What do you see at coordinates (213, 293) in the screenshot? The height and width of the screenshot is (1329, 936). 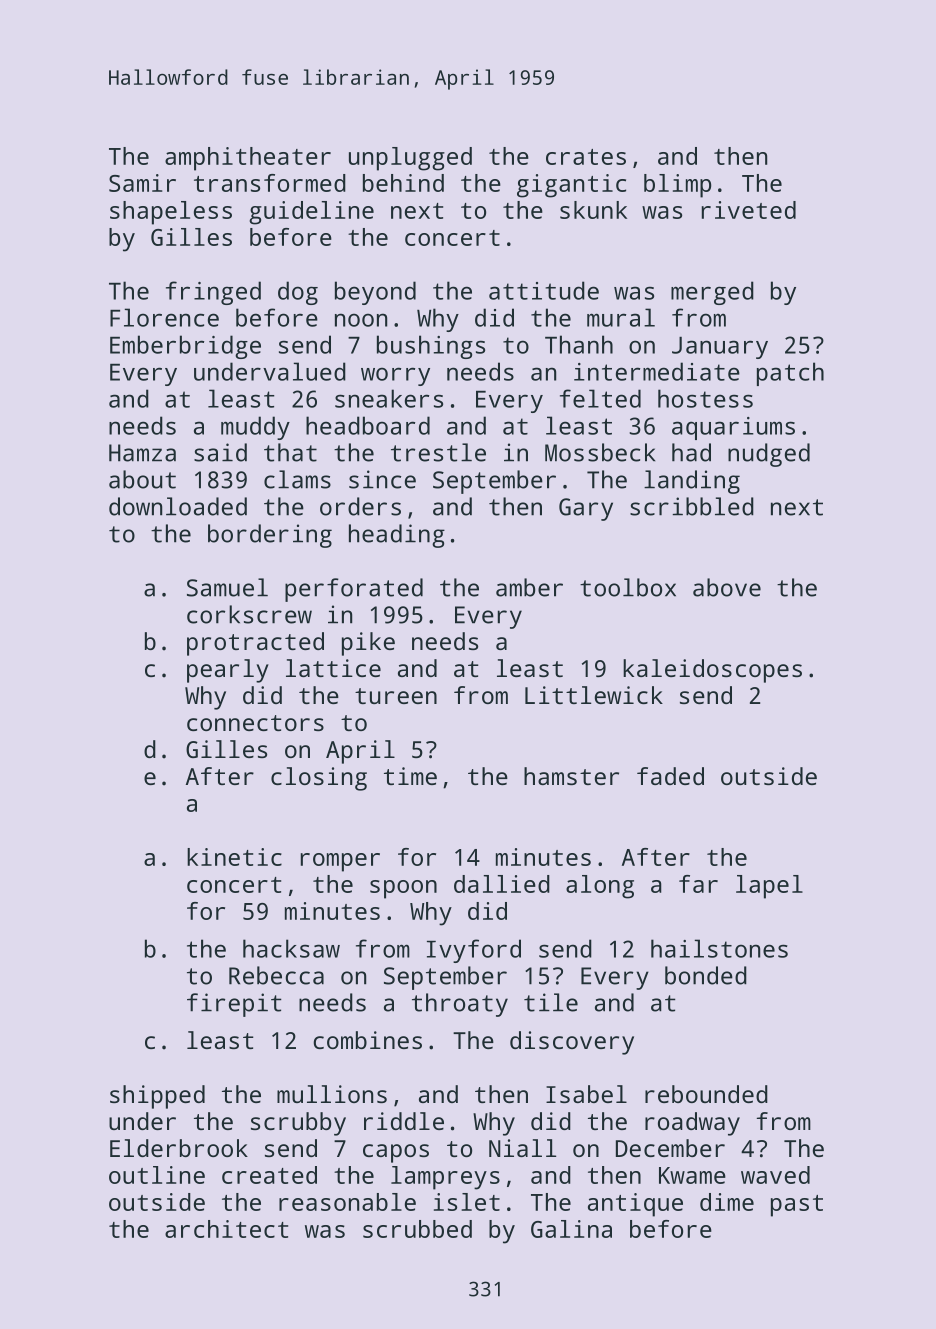 I see `fringed` at bounding box center [213, 293].
